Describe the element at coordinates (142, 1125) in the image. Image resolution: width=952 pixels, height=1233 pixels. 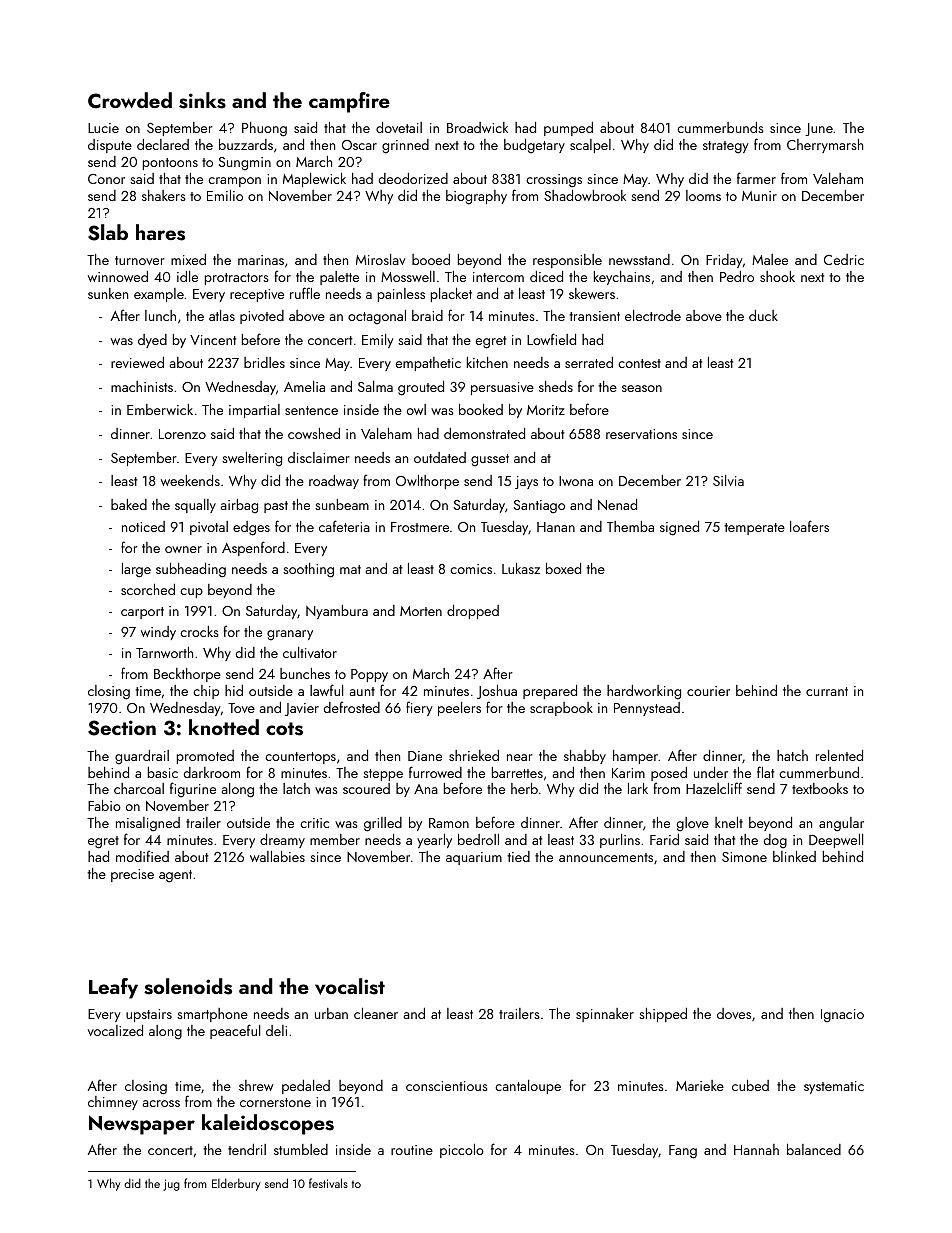
I see `Newspaper` at that location.
